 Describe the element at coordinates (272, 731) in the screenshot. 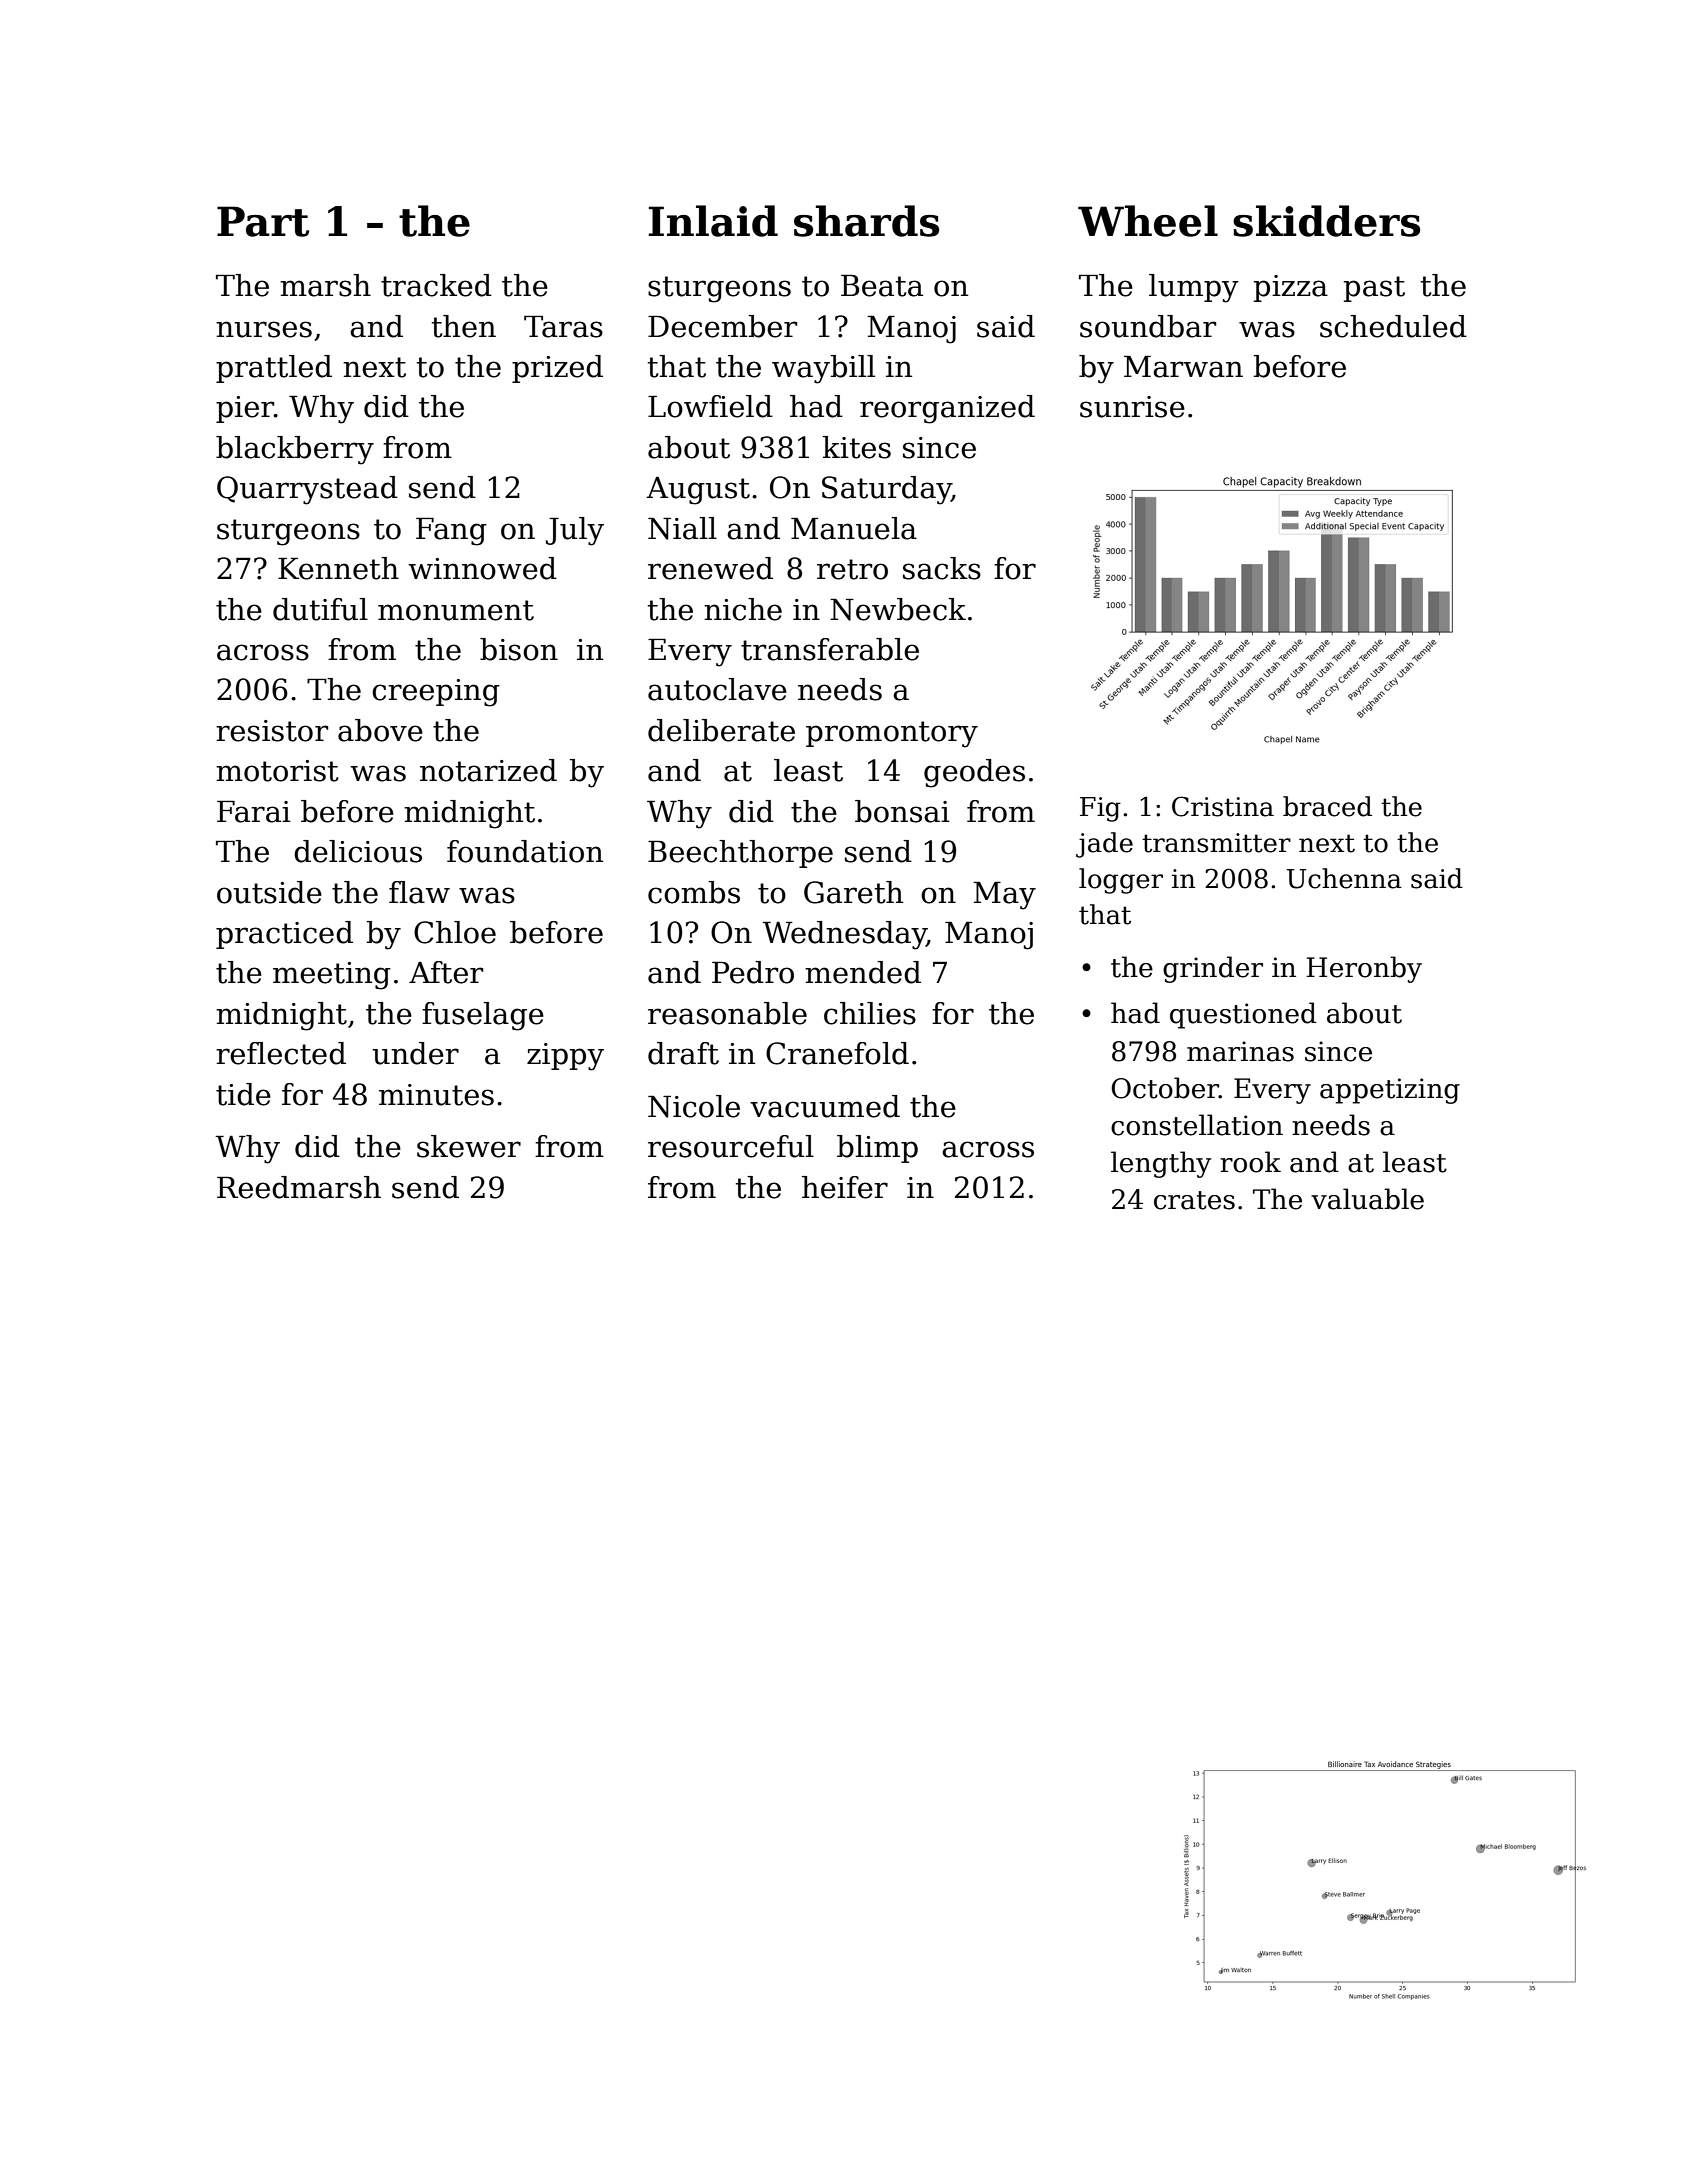

I see `resistor` at that location.
